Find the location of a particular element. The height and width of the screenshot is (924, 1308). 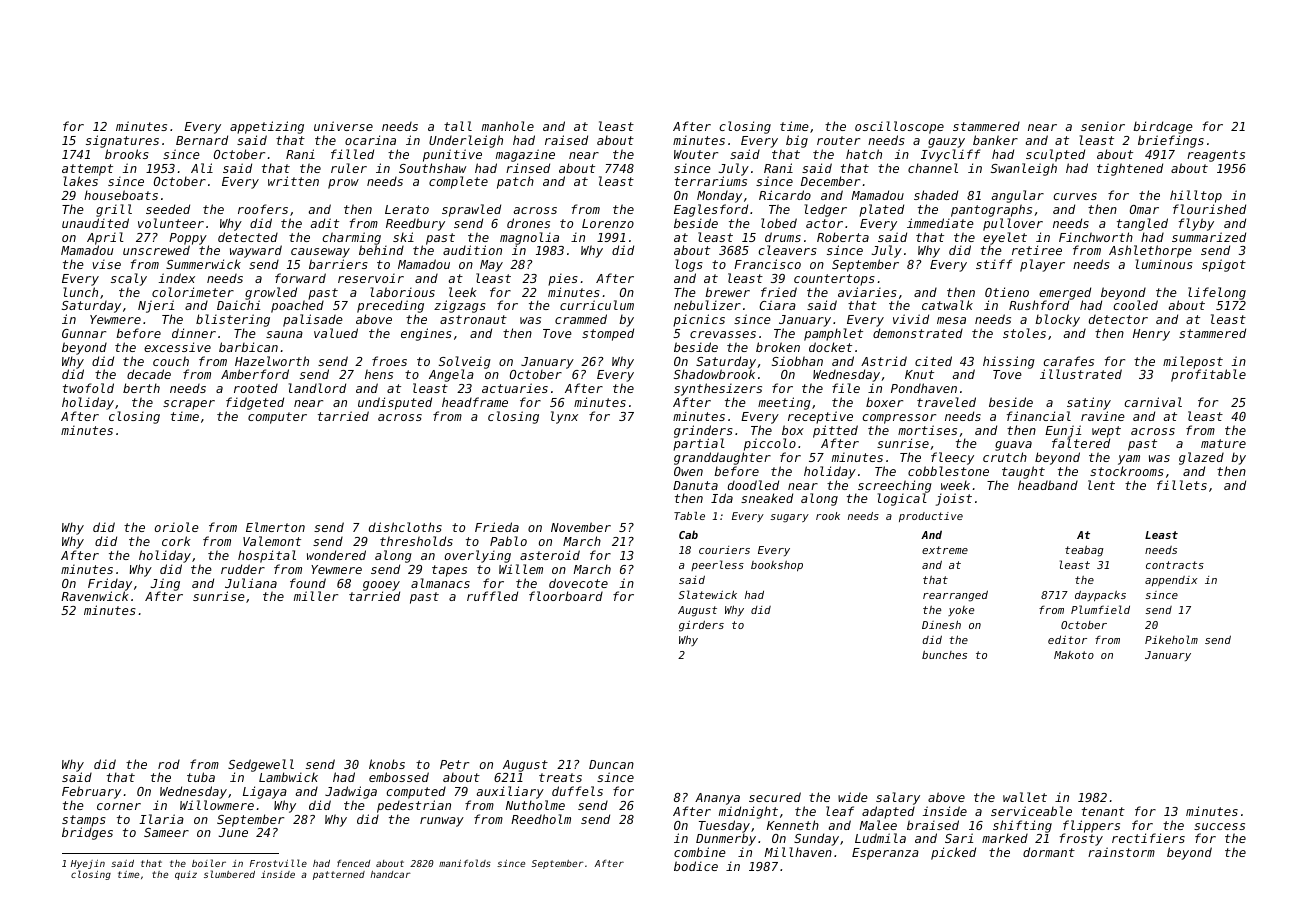

Eunji is located at coordinates (1063, 431).
